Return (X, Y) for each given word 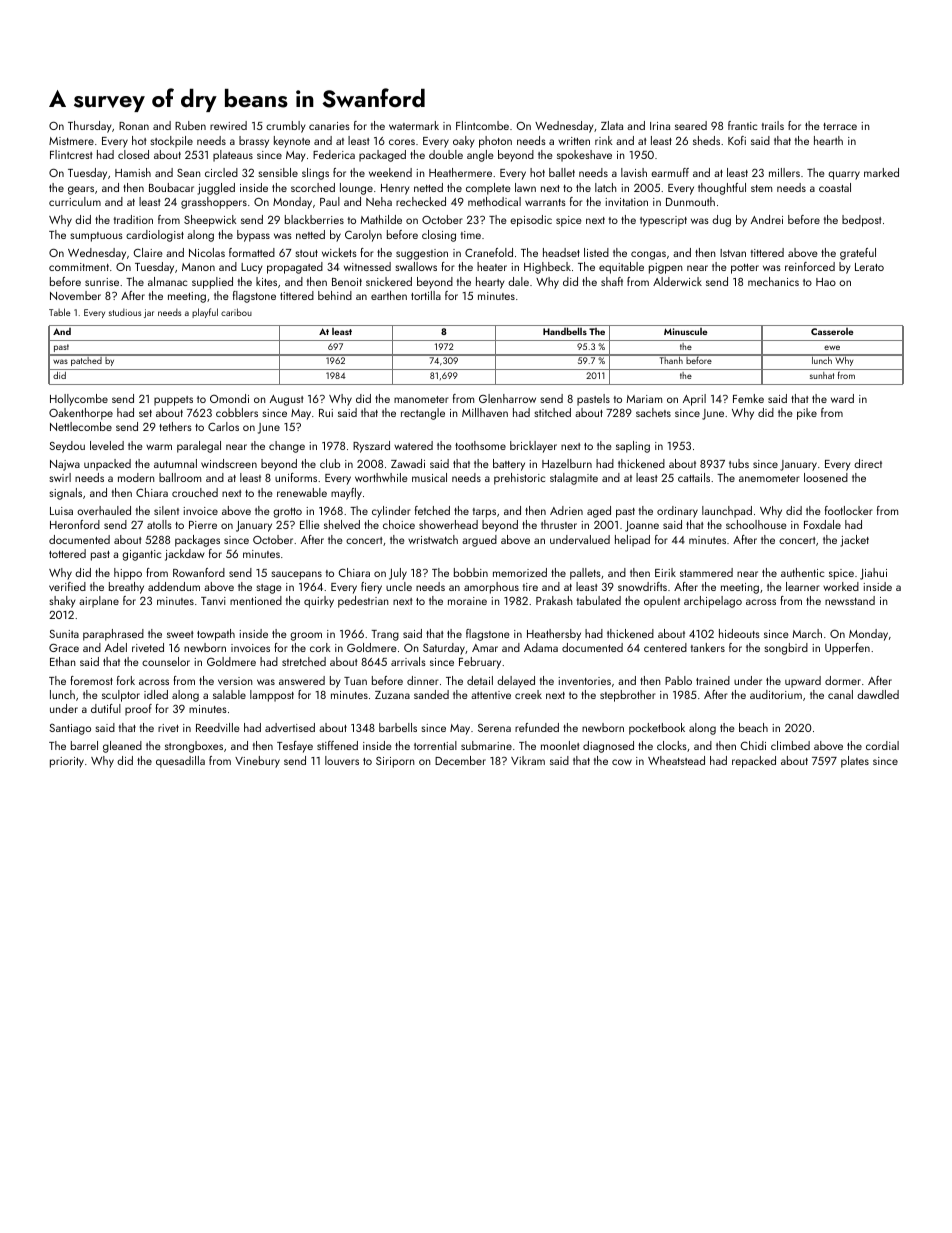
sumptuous (97, 237)
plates (855, 762)
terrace (840, 126)
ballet (562, 172)
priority (67, 762)
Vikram (528, 760)
